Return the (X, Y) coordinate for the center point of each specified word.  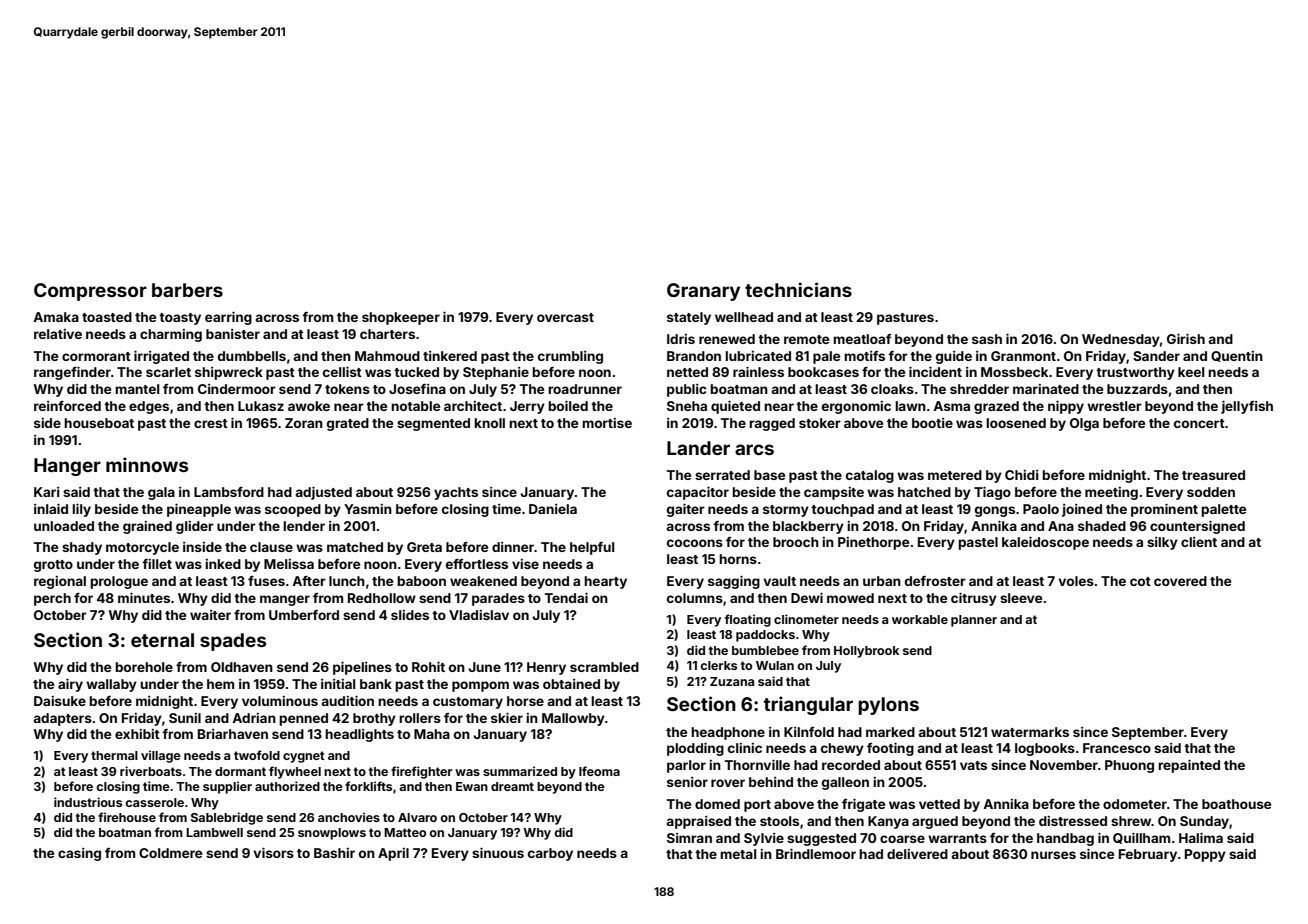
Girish (1186, 339)
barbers (187, 290)
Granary (703, 292)
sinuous (498, 853)
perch (52, 599)
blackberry (808, 527)
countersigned (1197, 527)
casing (79, 854)
